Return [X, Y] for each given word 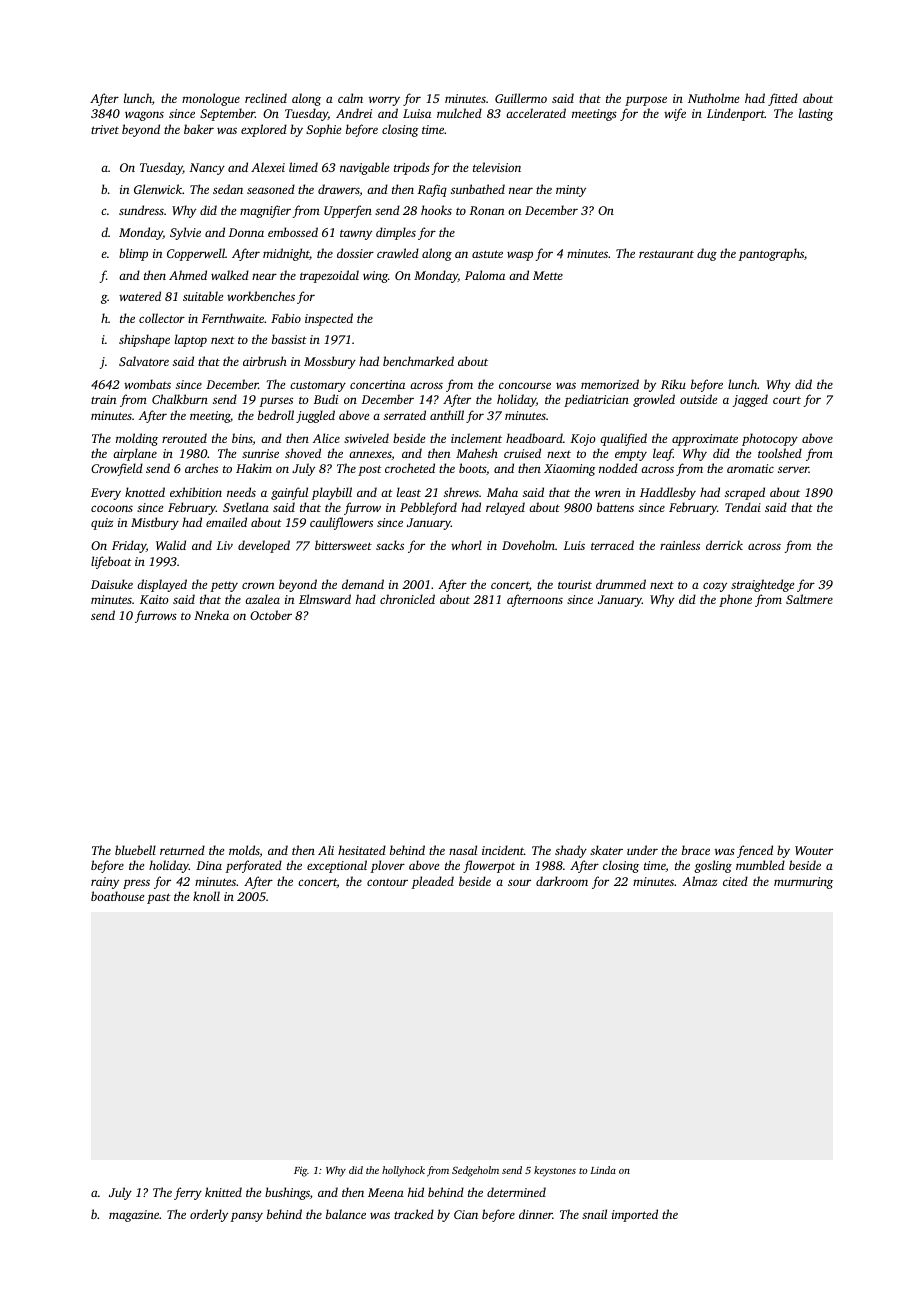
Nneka [211, 615]
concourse [525, 385]
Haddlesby [668, 493]
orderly [209, 1215]
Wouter [814, 850]
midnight [286, 254]
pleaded [433, 882]
